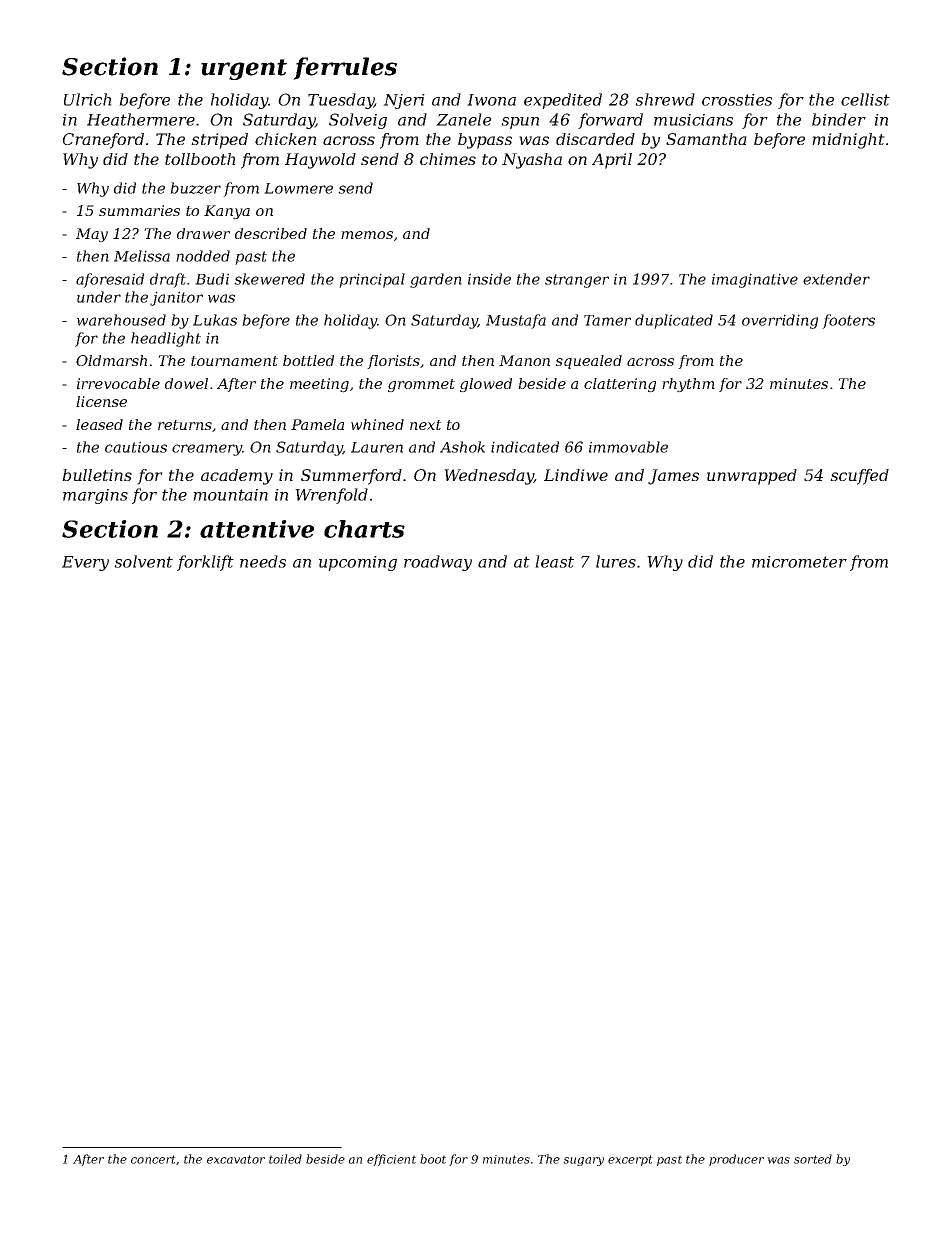 Image resolution: width=952 pixels, height=1233 pixels. What do you see at coordinates (203, 256) in the screenshot?
I see `nodded` at bounding box center [203, 256].
